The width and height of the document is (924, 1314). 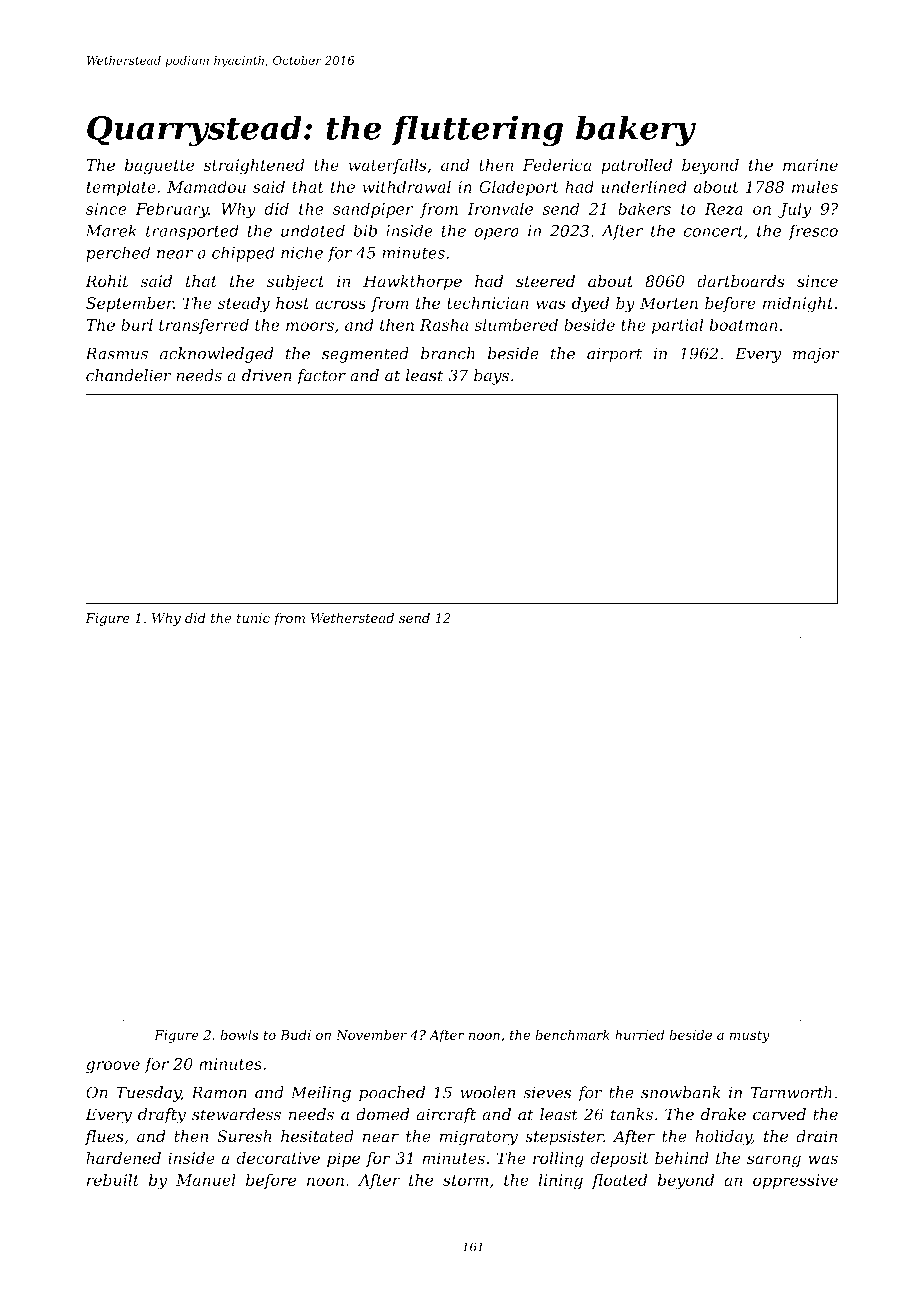 I want to click on underlined, so click(x=644, y=186).
